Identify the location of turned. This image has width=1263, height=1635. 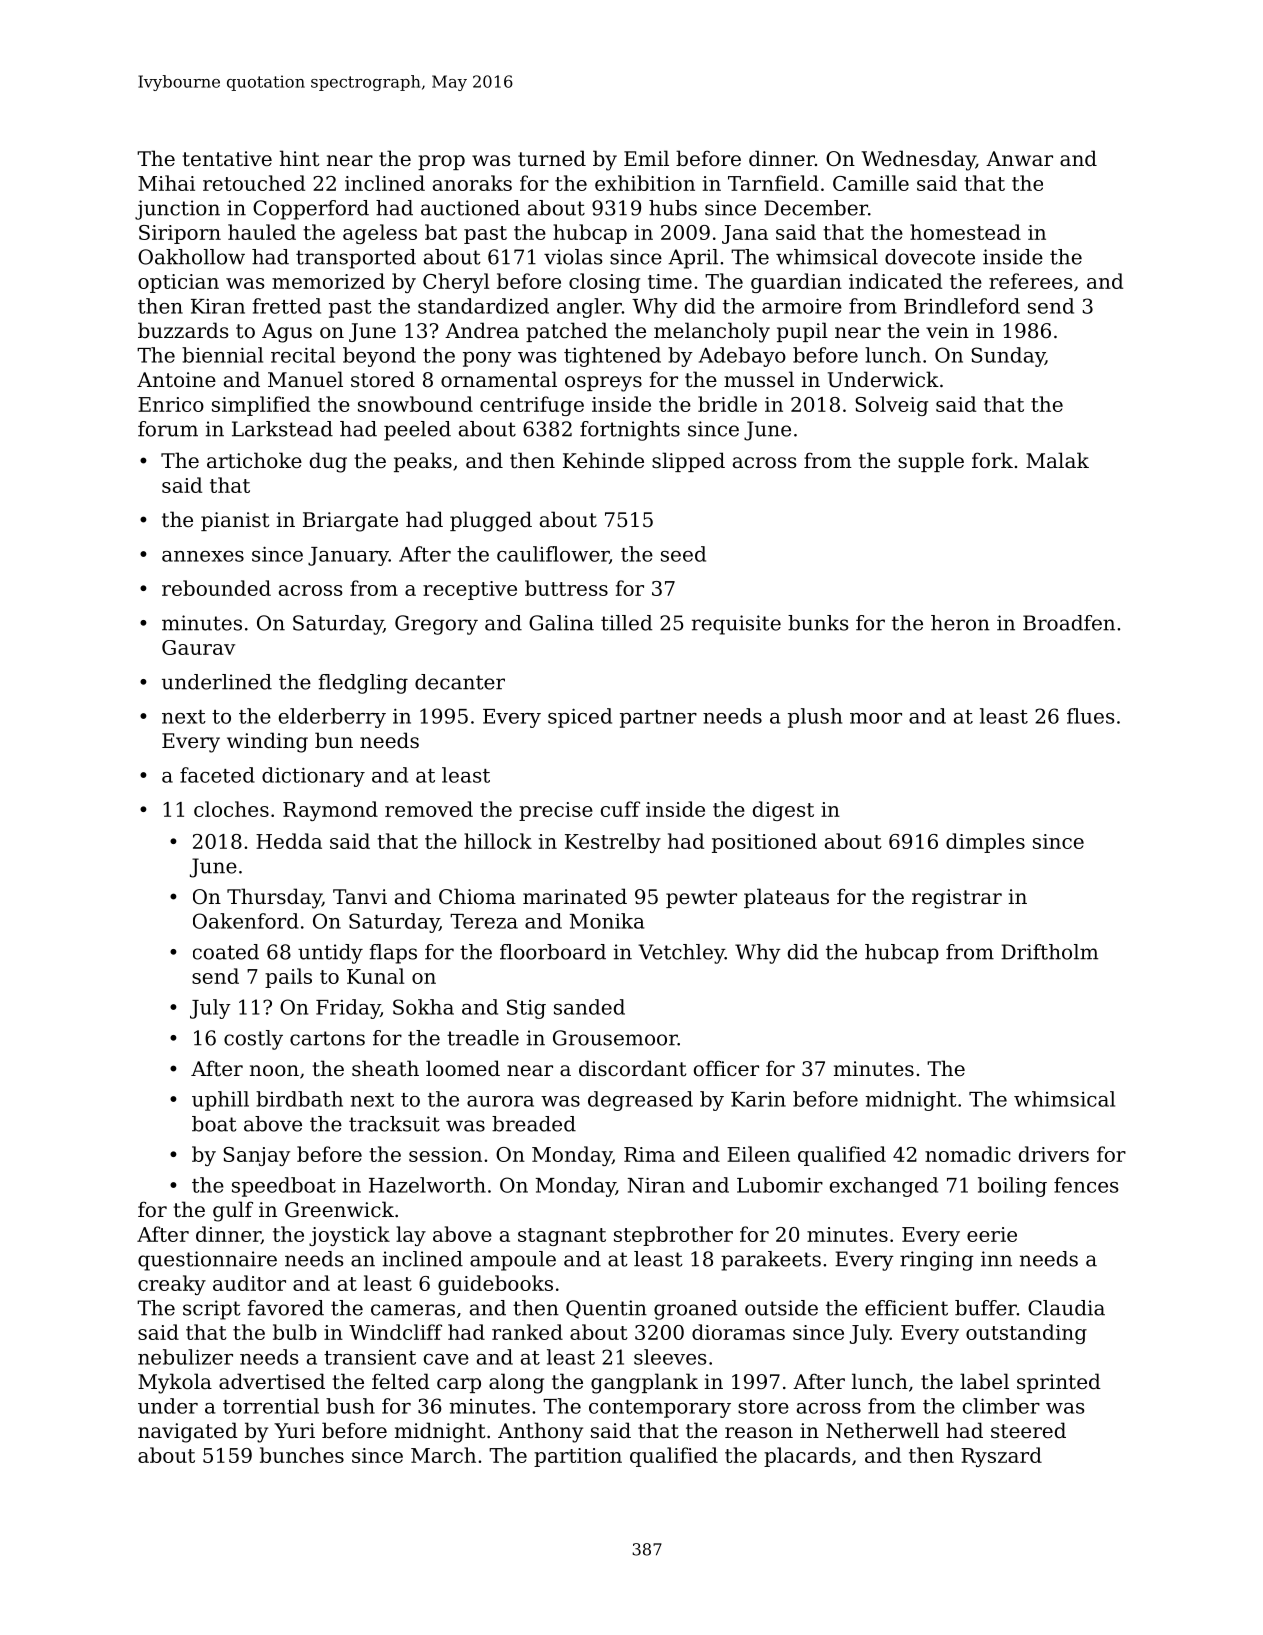
(552, 158).
